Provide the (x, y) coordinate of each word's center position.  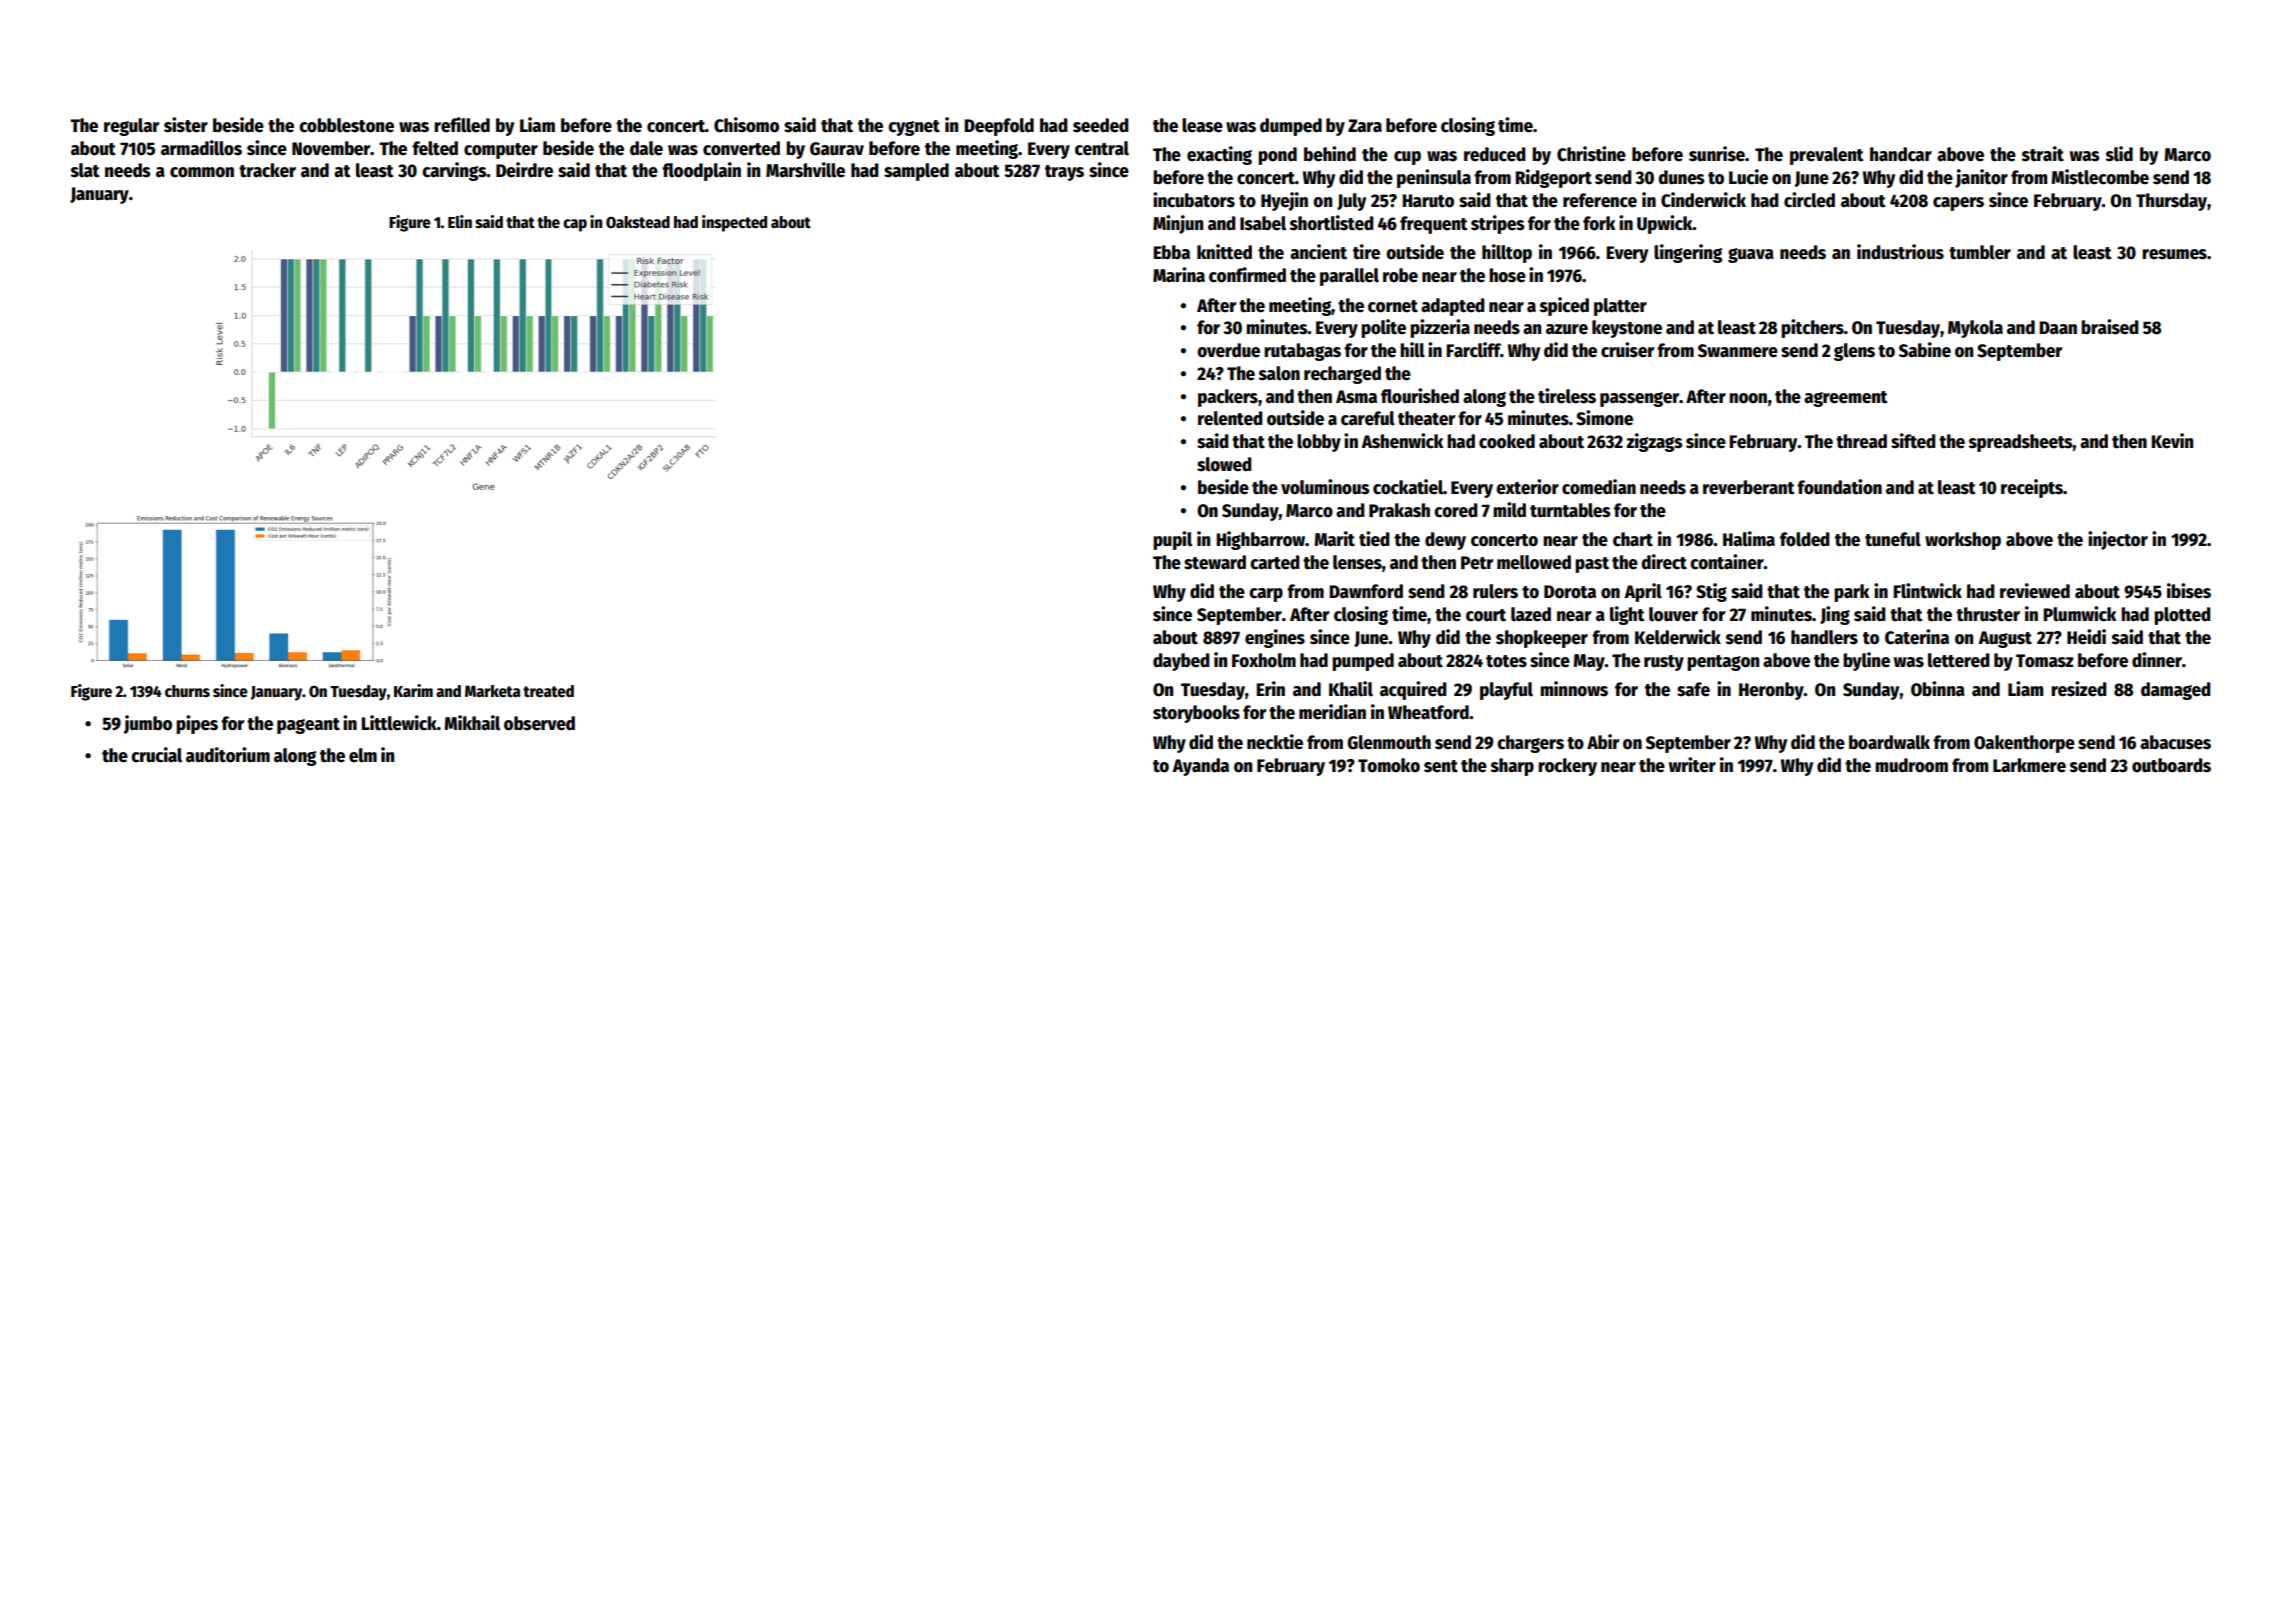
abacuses (2175, 742)
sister (186, 125)
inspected (734, 223)
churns (187, 691)
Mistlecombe (2100, 177)
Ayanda (1200, 767)
